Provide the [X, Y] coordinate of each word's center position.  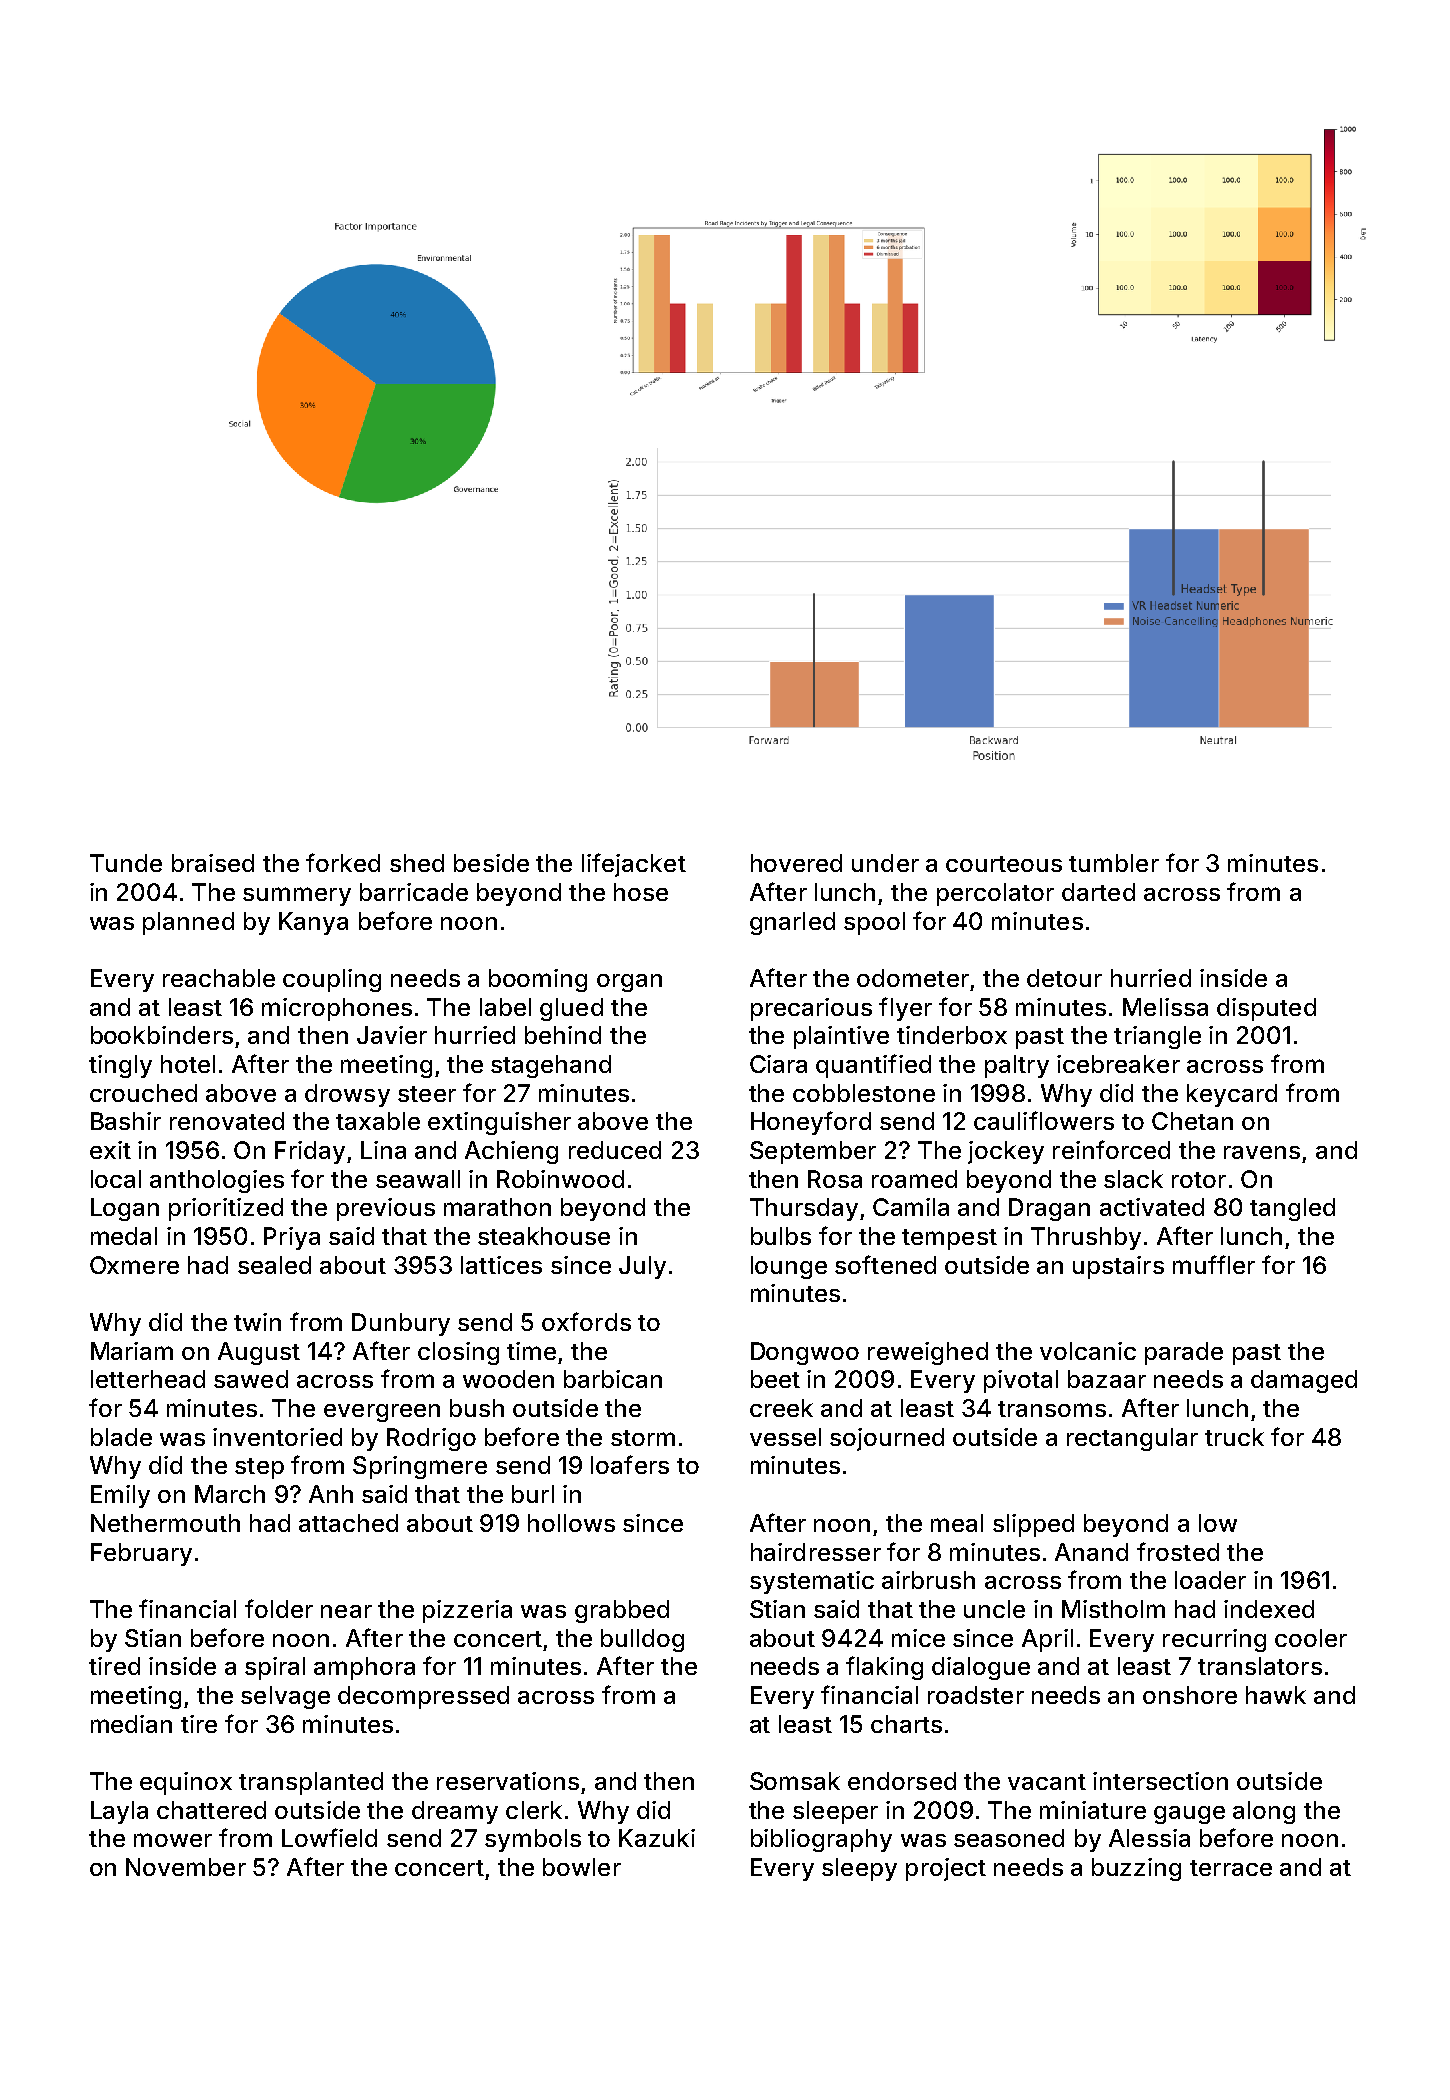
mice [918, 1638]
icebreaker [1118, 1064]
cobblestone [864, 1093]
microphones [337, 1009]
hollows [571, 1523]
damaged [1304, 1381]
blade [121, 1437]
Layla [119, 1812]
